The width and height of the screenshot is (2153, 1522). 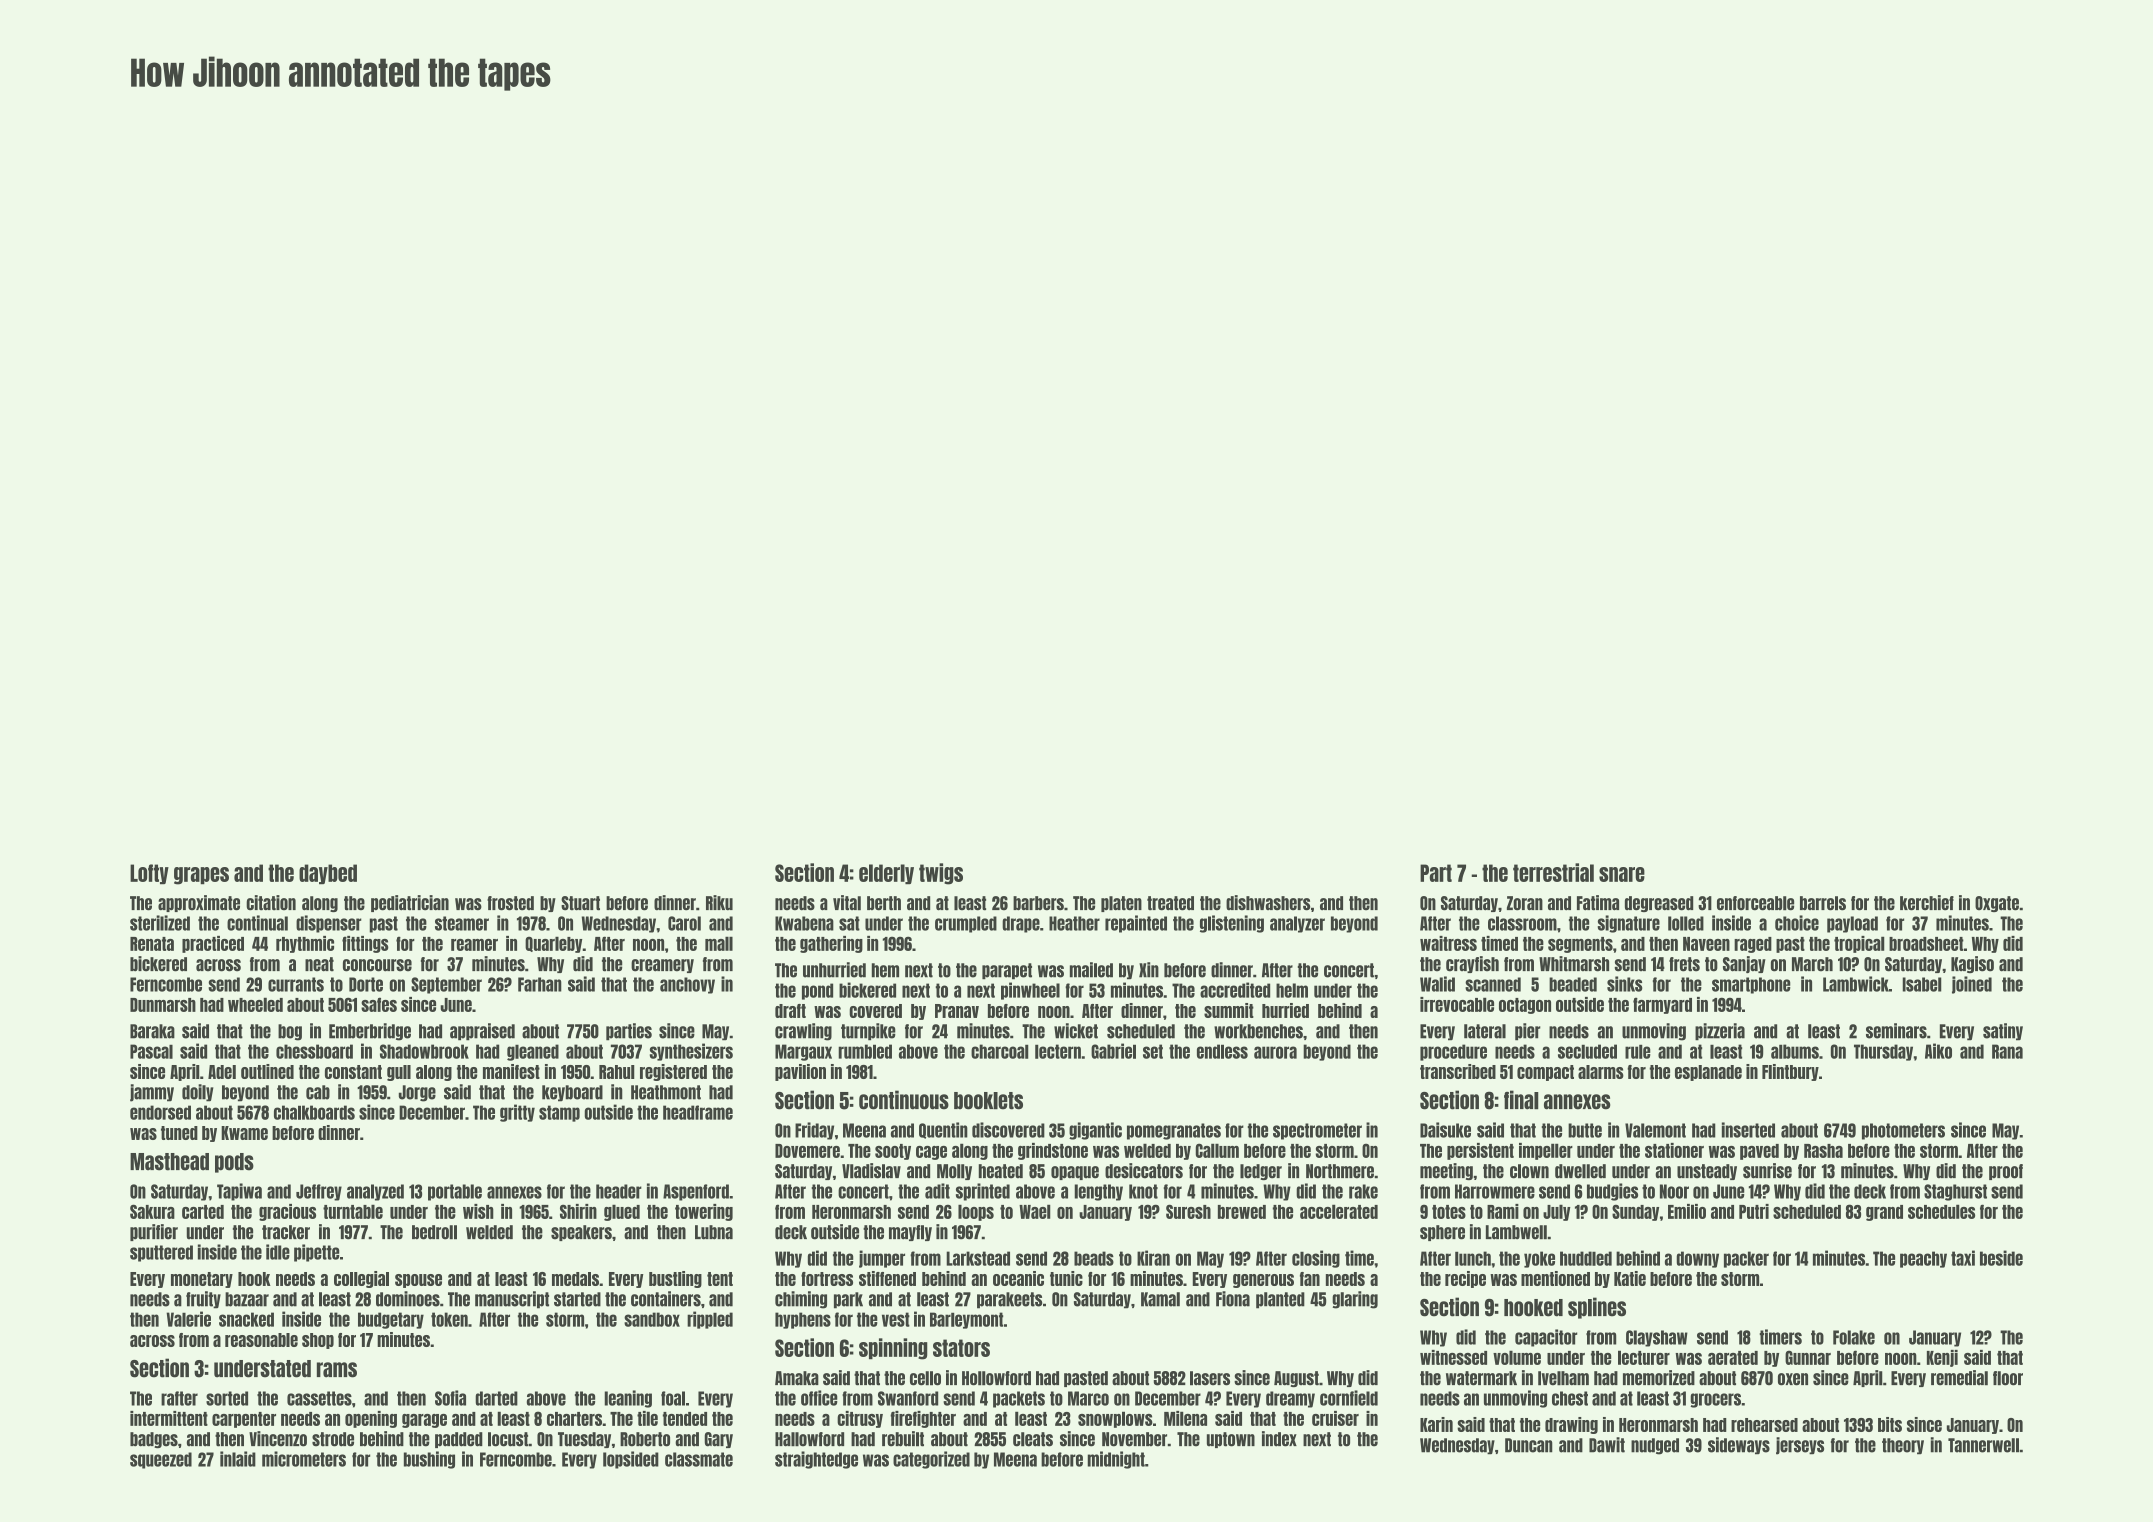 What do you see at coordinates (149, 874) in the screenshot?
I see `Lofty` at bounding box center [149, 874].
